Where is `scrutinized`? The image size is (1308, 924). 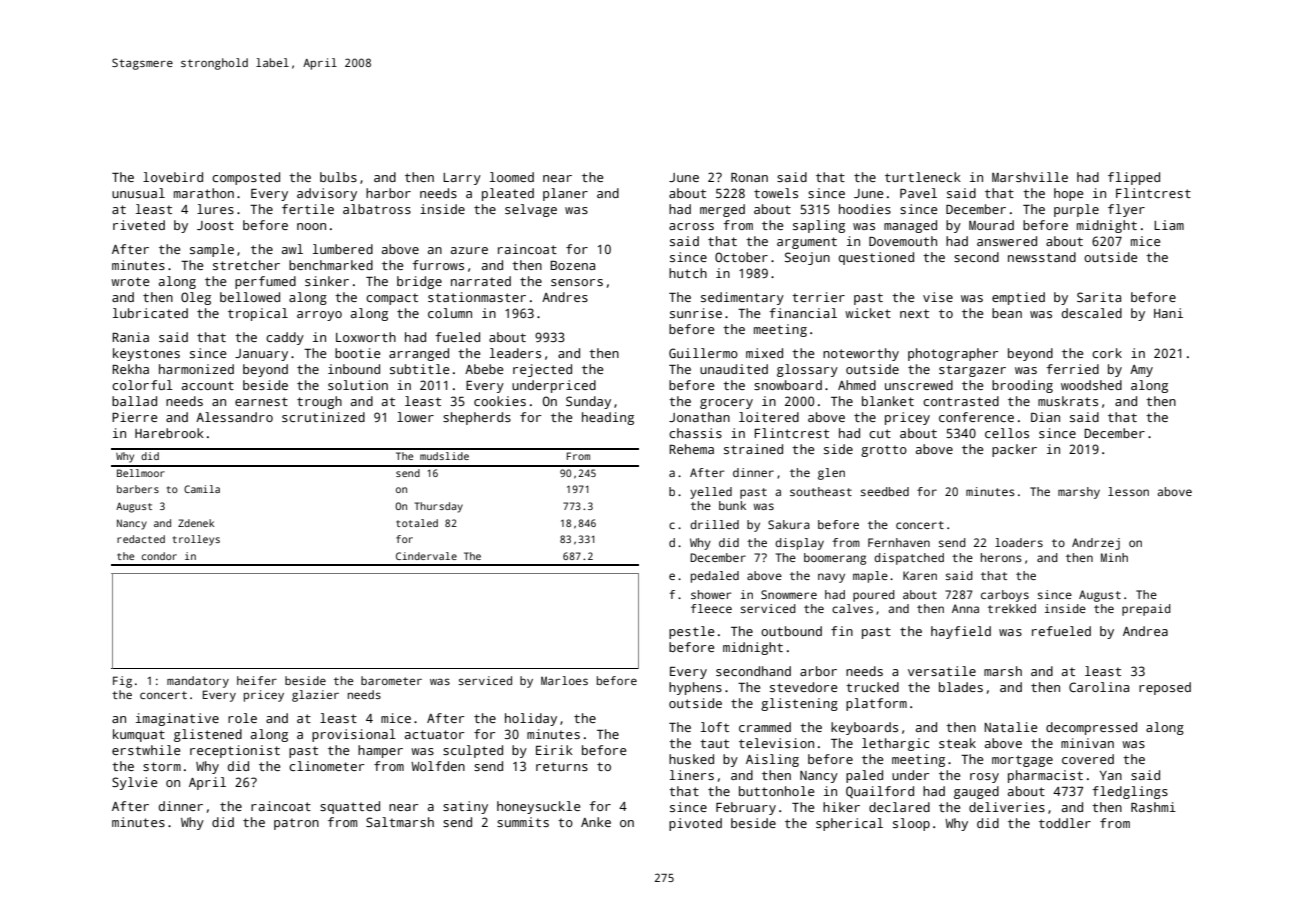 scrutinized is located at coordinates (323, 417).
